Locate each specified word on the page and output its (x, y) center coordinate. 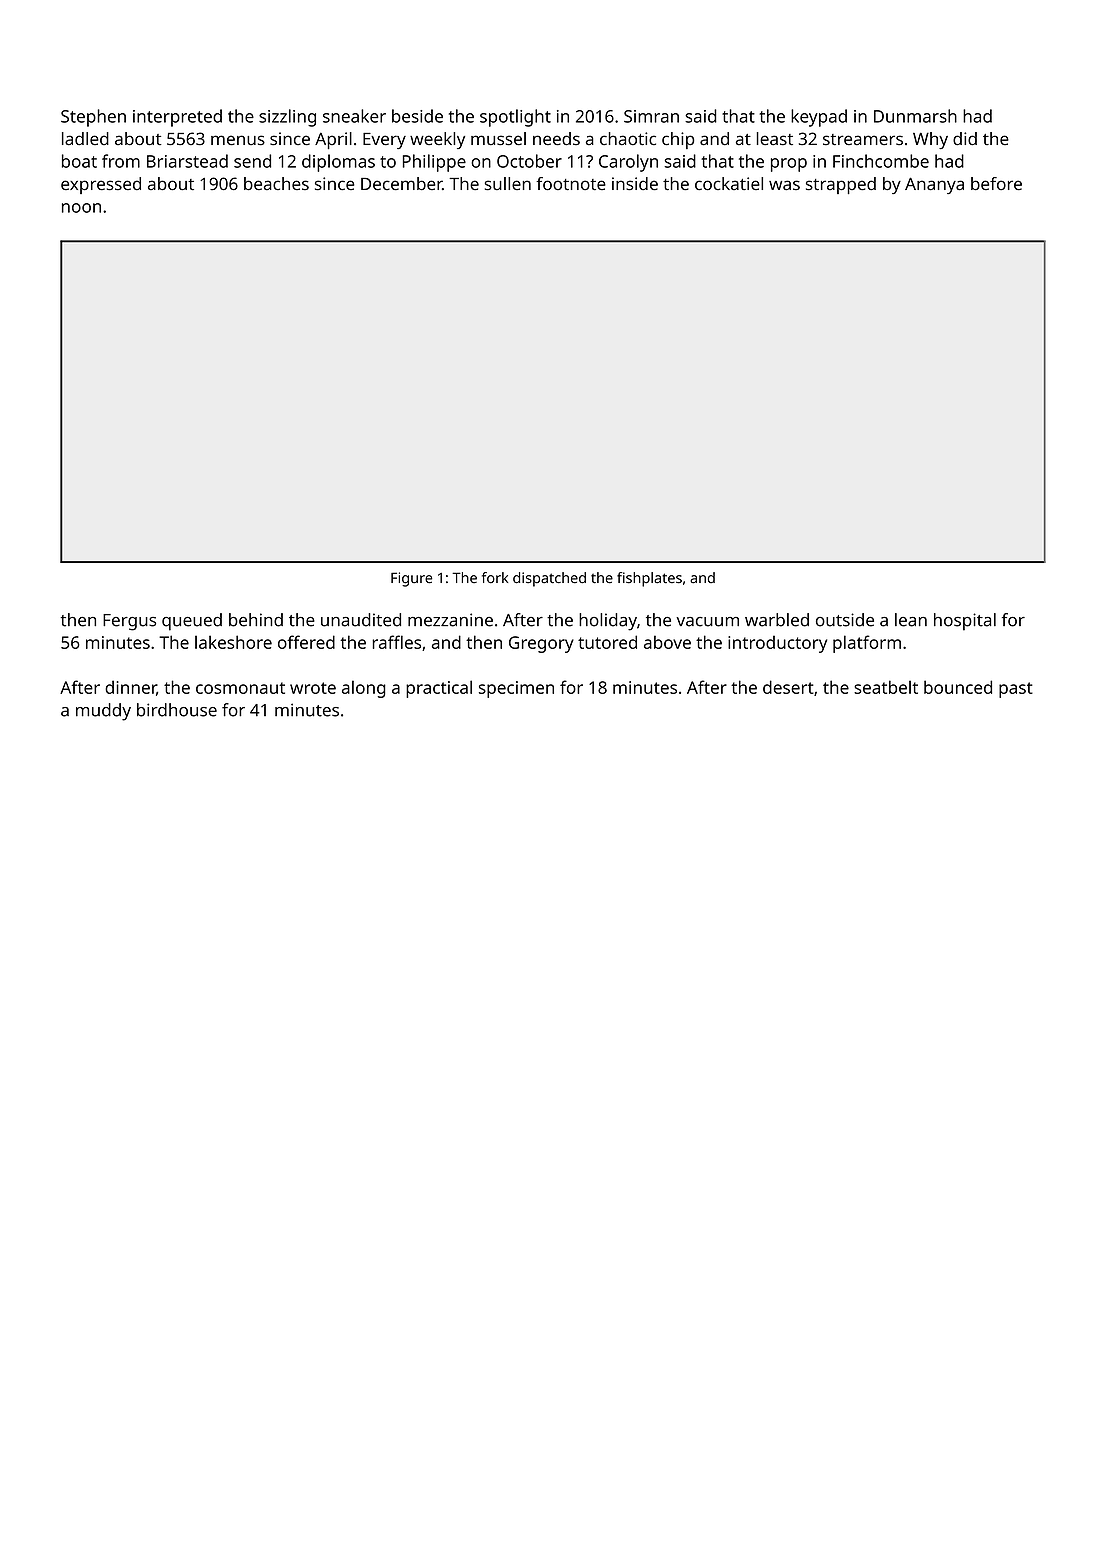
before (996, 184)
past (1016, 690)
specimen (516, 689)
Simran (651, 116)
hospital (965, 622)
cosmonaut (240, 688)
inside (635, 184)
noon (81, 208)
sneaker (354, 116)
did (965, 139)
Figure (411, 579)
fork (495, 578)
